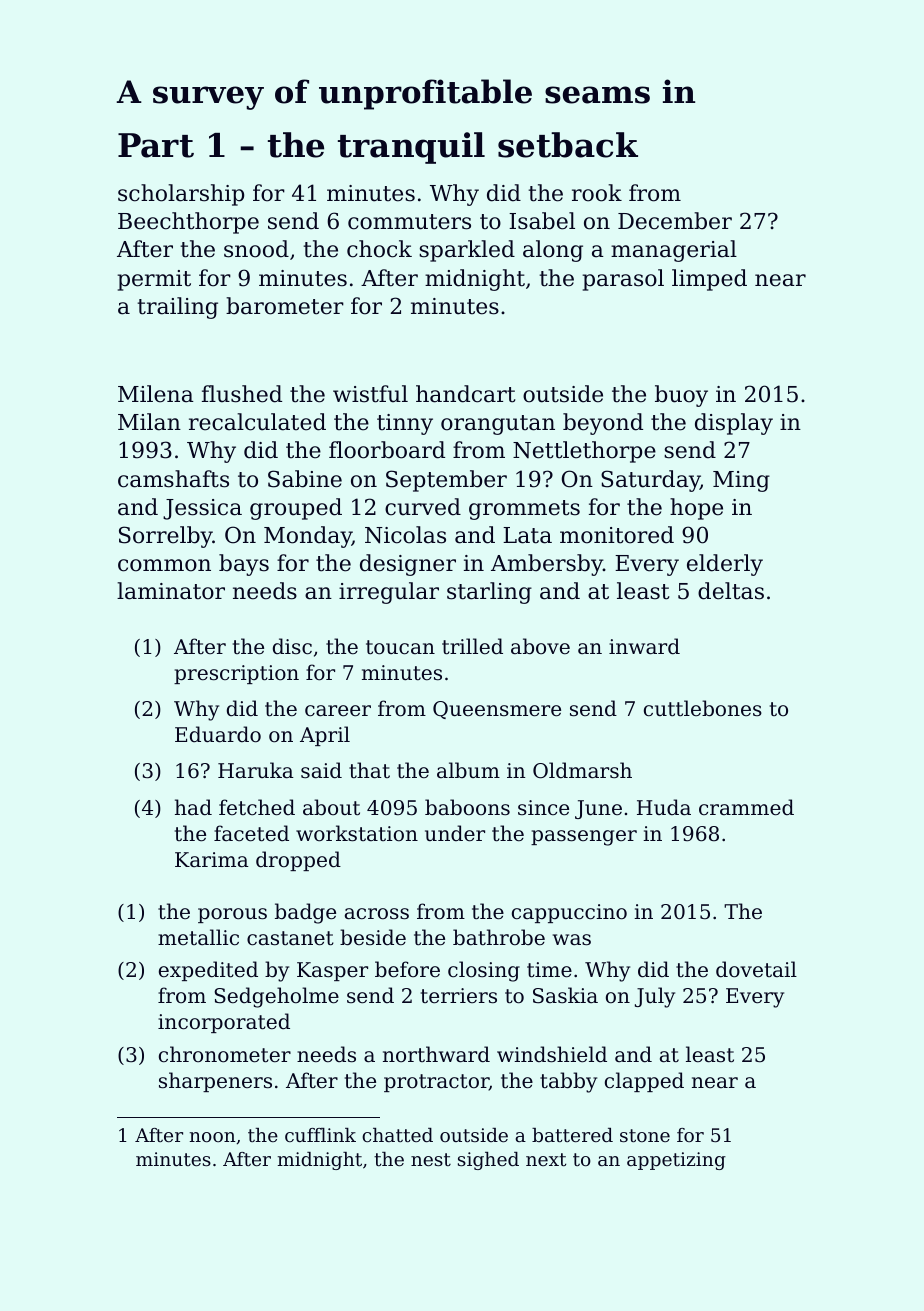 The height and width of the image is (1311, 924). What do you see at coordinates (400, 647) in the image?
I see `toucan` at bounding box center [400, 647].
